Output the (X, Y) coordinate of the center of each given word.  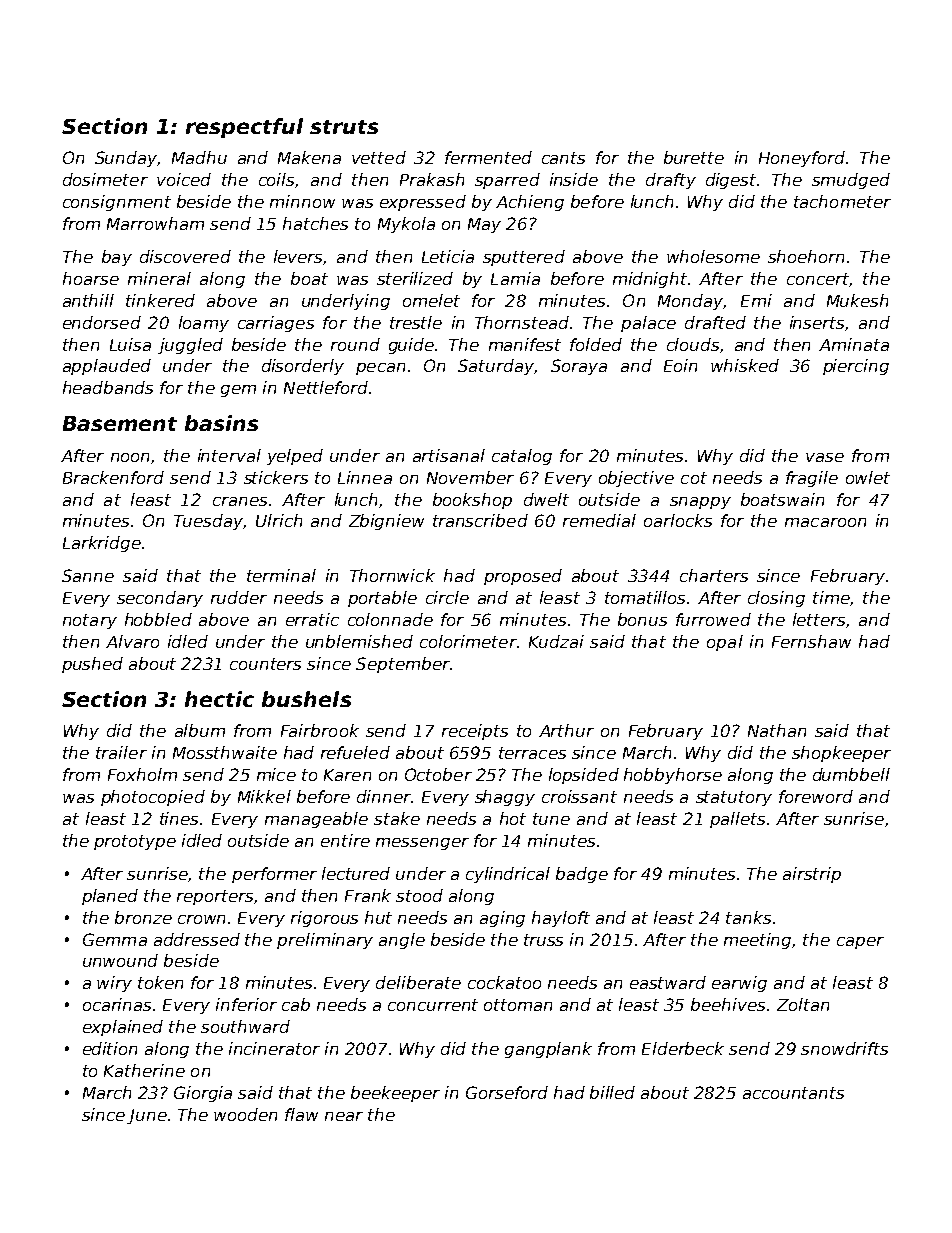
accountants (793, 1093)
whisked (745, 365)
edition (110, 1048)
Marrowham (155, 223)
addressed (197, 939)
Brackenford (113, 477)
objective (636, 479)
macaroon (825, 522)
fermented (488, 157)
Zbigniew (386, 522)
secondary (160, 599)
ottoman (518, 1005)
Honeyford (802, 159)
